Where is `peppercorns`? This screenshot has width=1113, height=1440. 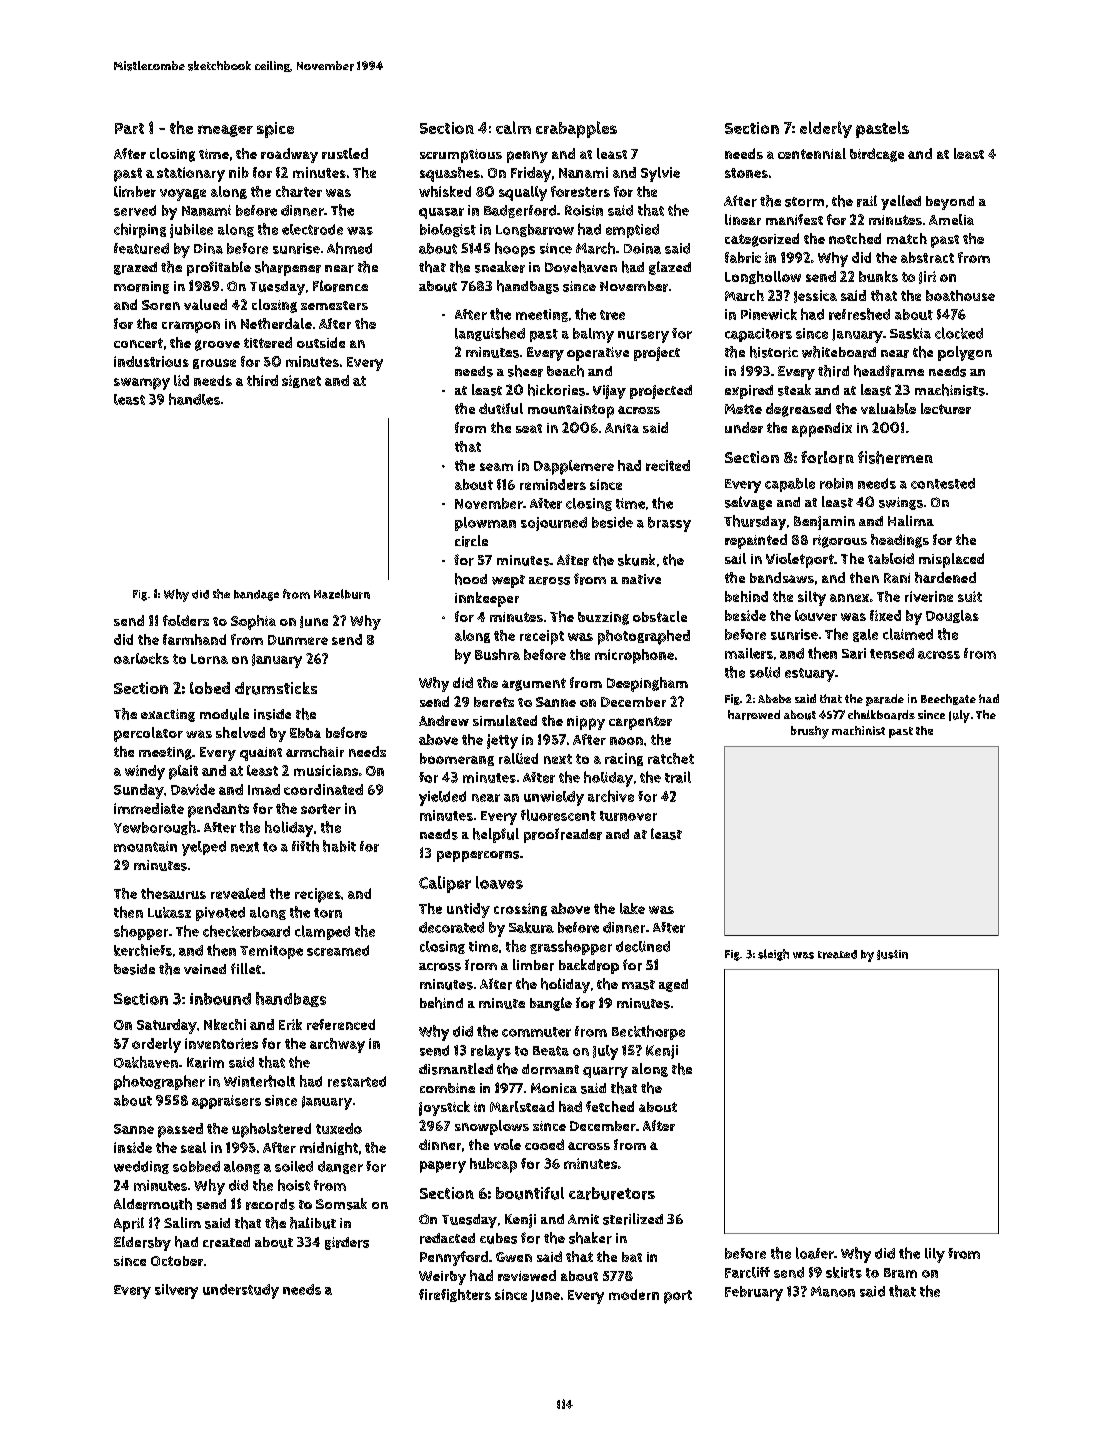 peppercorns is located at coordinates (478, 856).
